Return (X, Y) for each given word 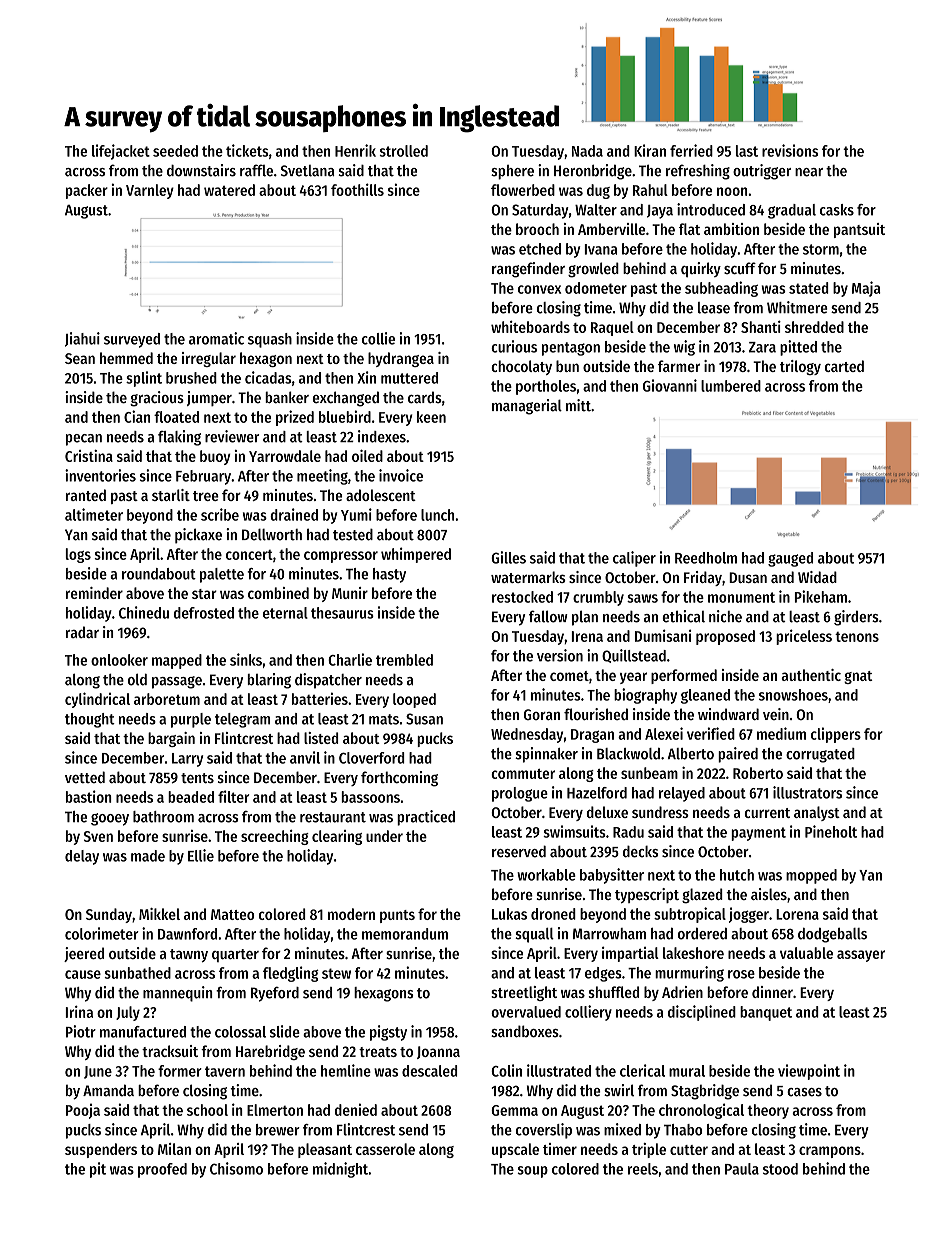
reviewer (232, 436)
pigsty (388, 1033)
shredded (814, 327)
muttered (409, 378)
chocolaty (521, 367)
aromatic (216, 338)
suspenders (101, 1150)
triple (649, 1150)
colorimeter (102, 933)
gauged (790, 559)
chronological (701, 1111)
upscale (515, 1150)
